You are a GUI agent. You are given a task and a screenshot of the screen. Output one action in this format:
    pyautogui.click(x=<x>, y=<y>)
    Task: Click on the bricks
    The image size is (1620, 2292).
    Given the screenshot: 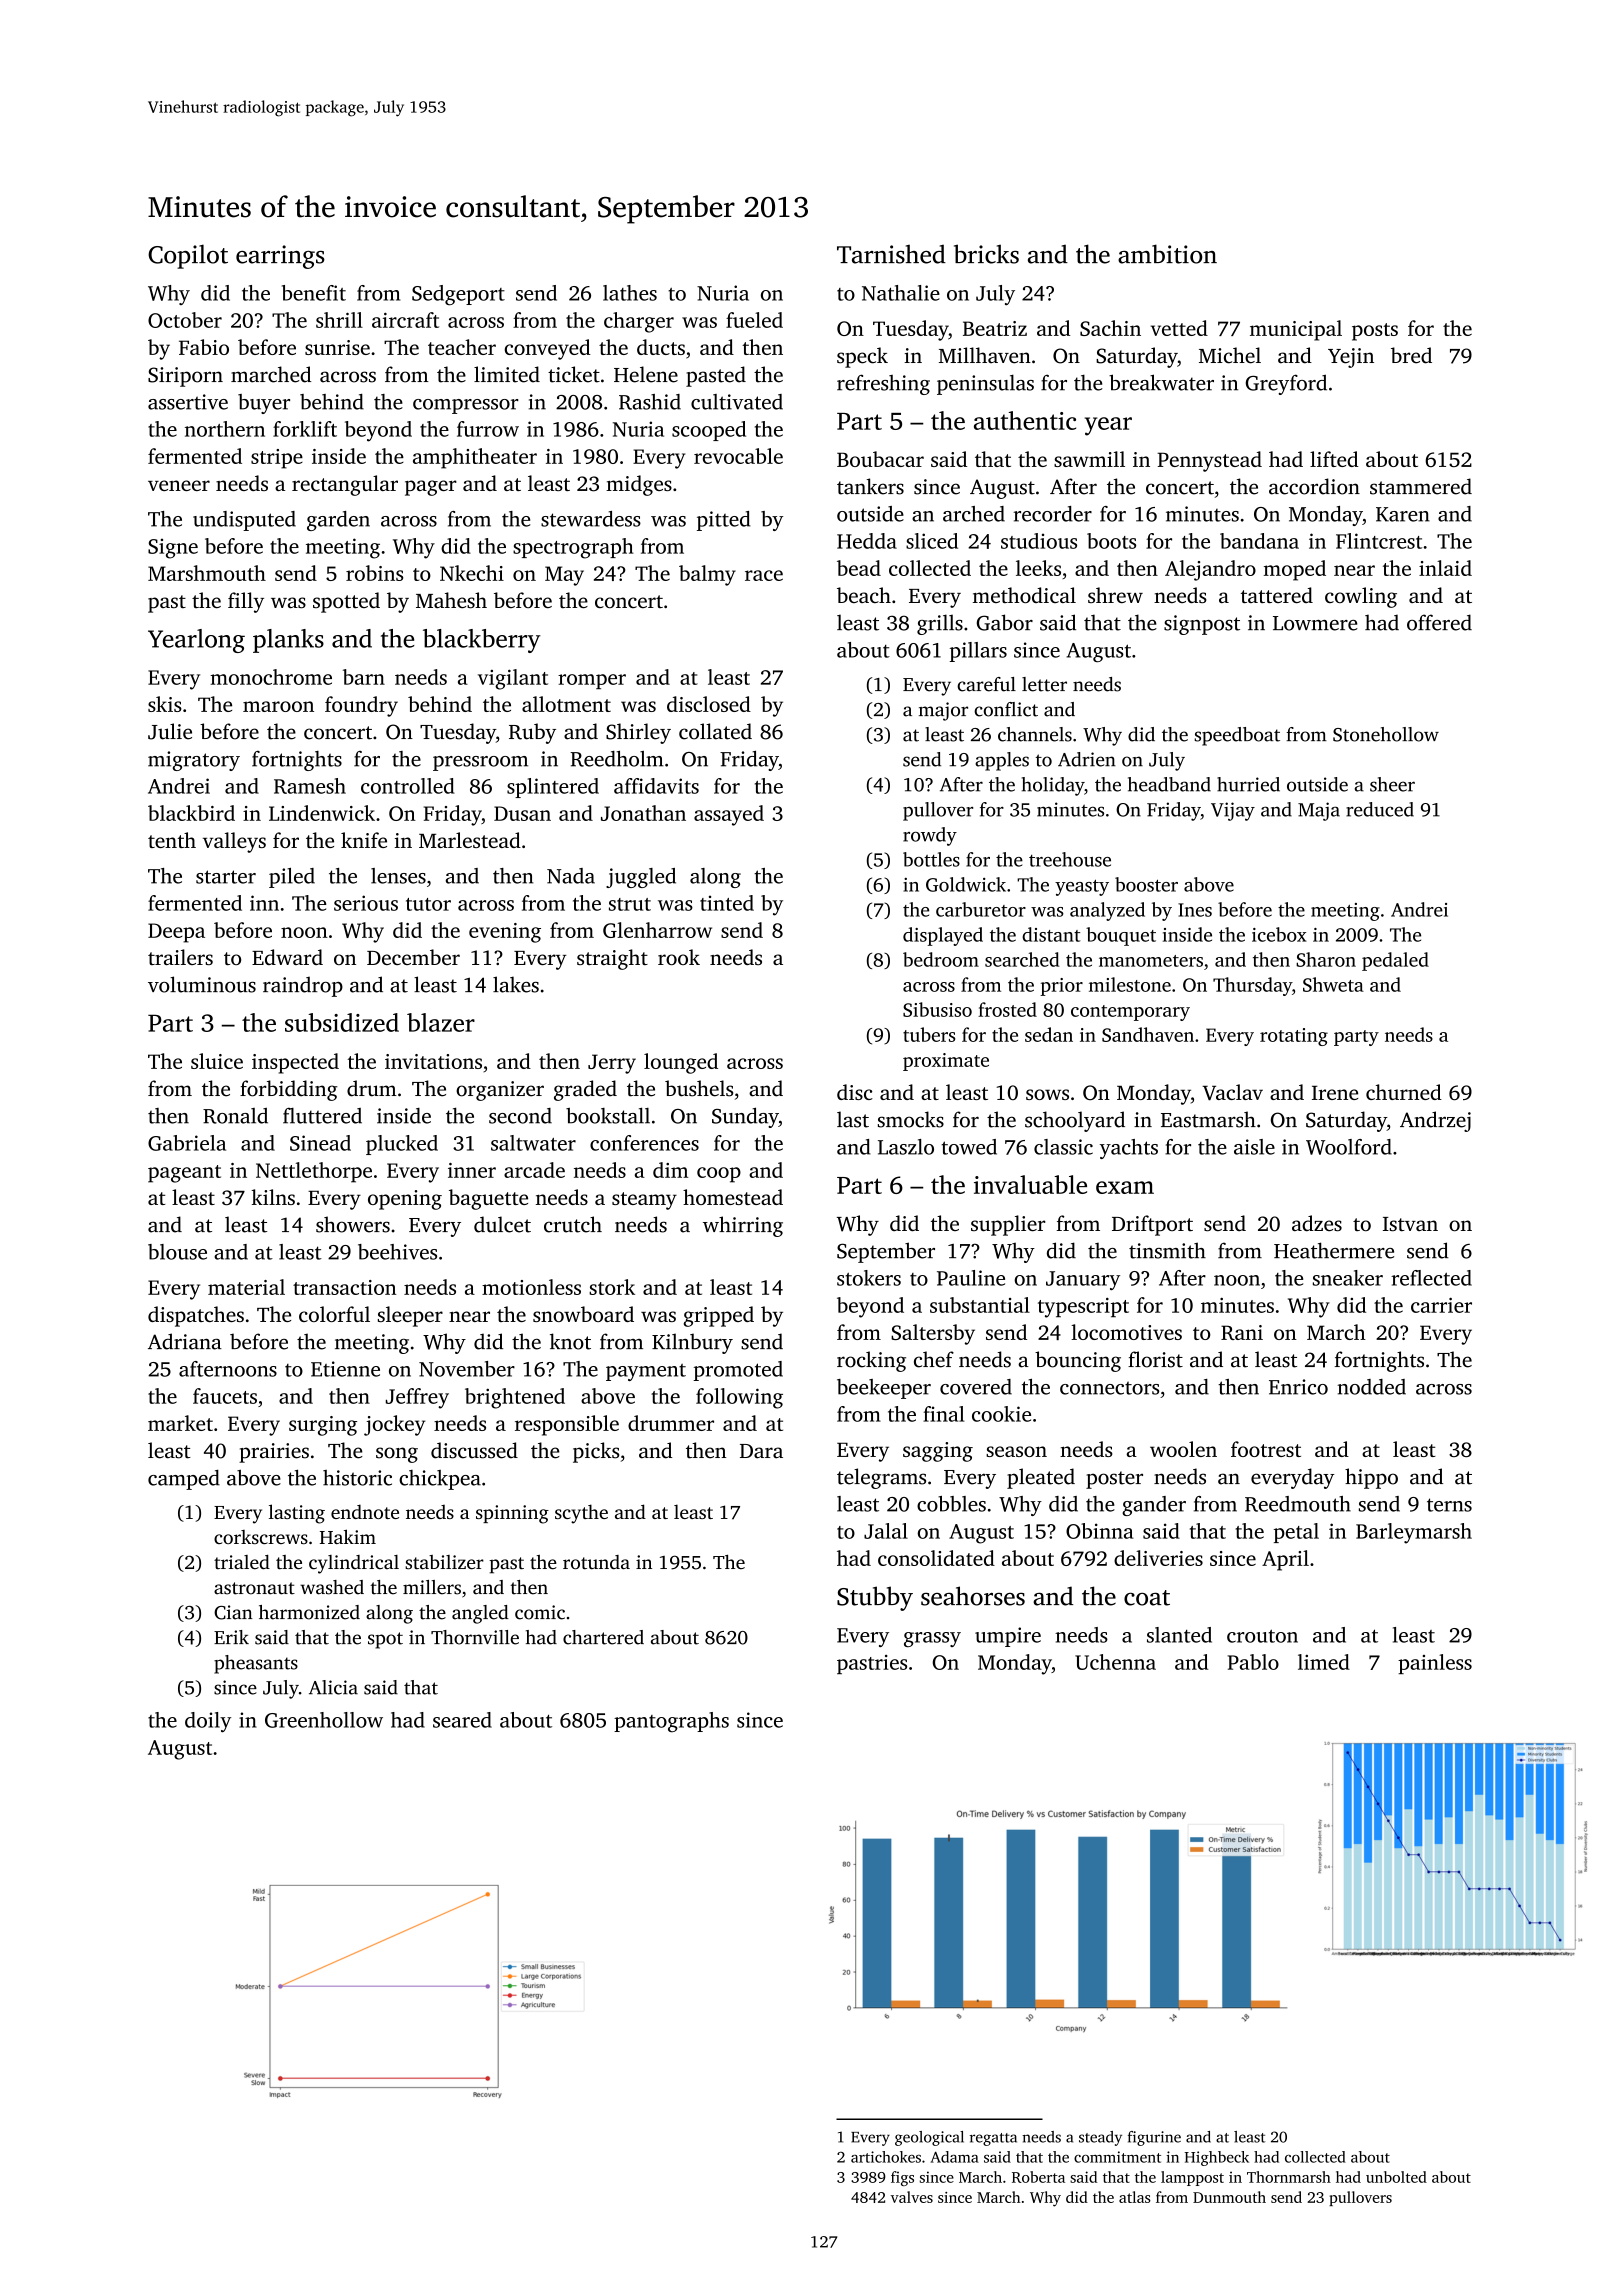 What is the action you would take?
    pyautogui.click(x=986, y=254)
